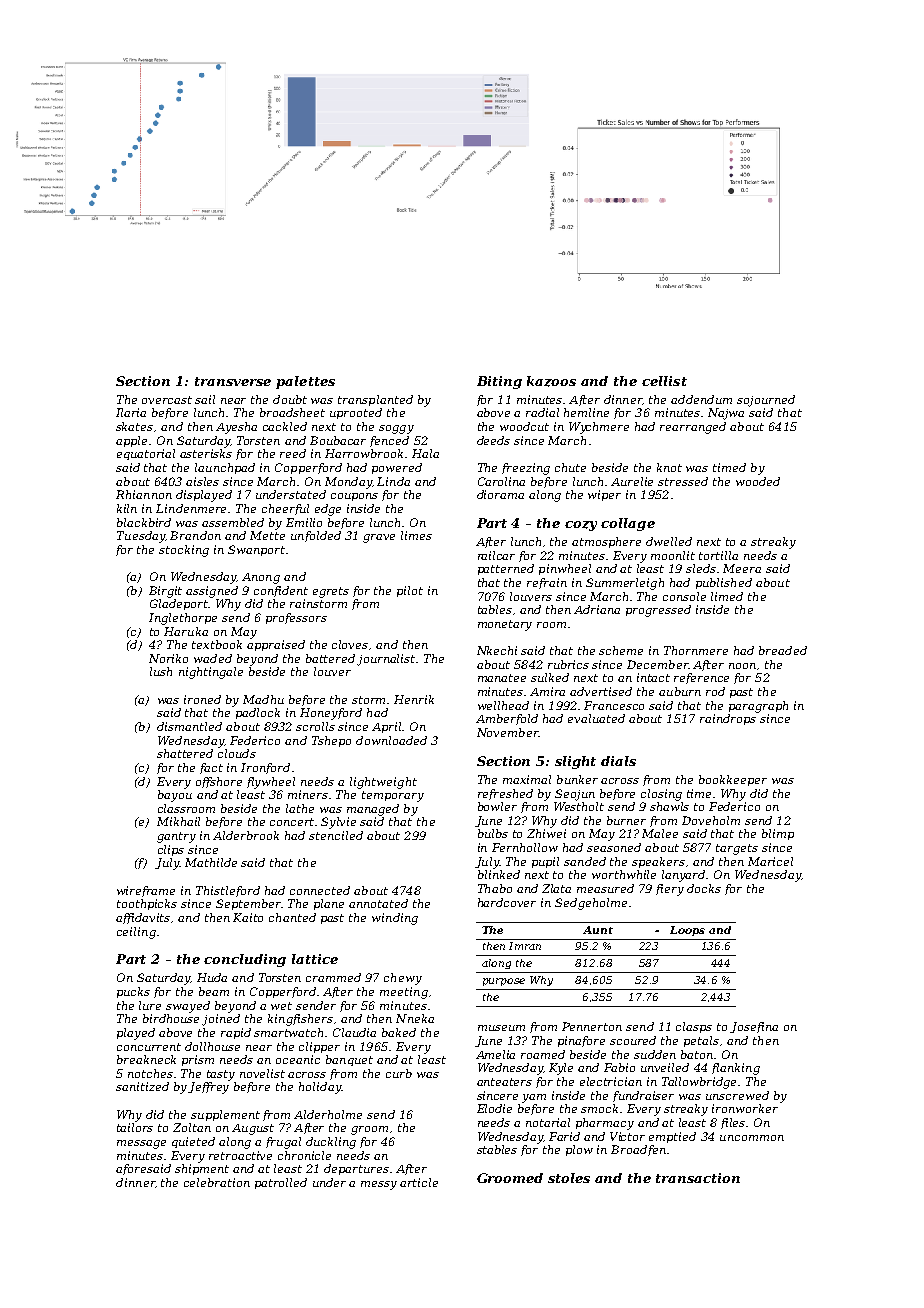  What do you see at coordinates (414, 699) in the image?
I see `Henrik` at bounding box center [414, 699].
